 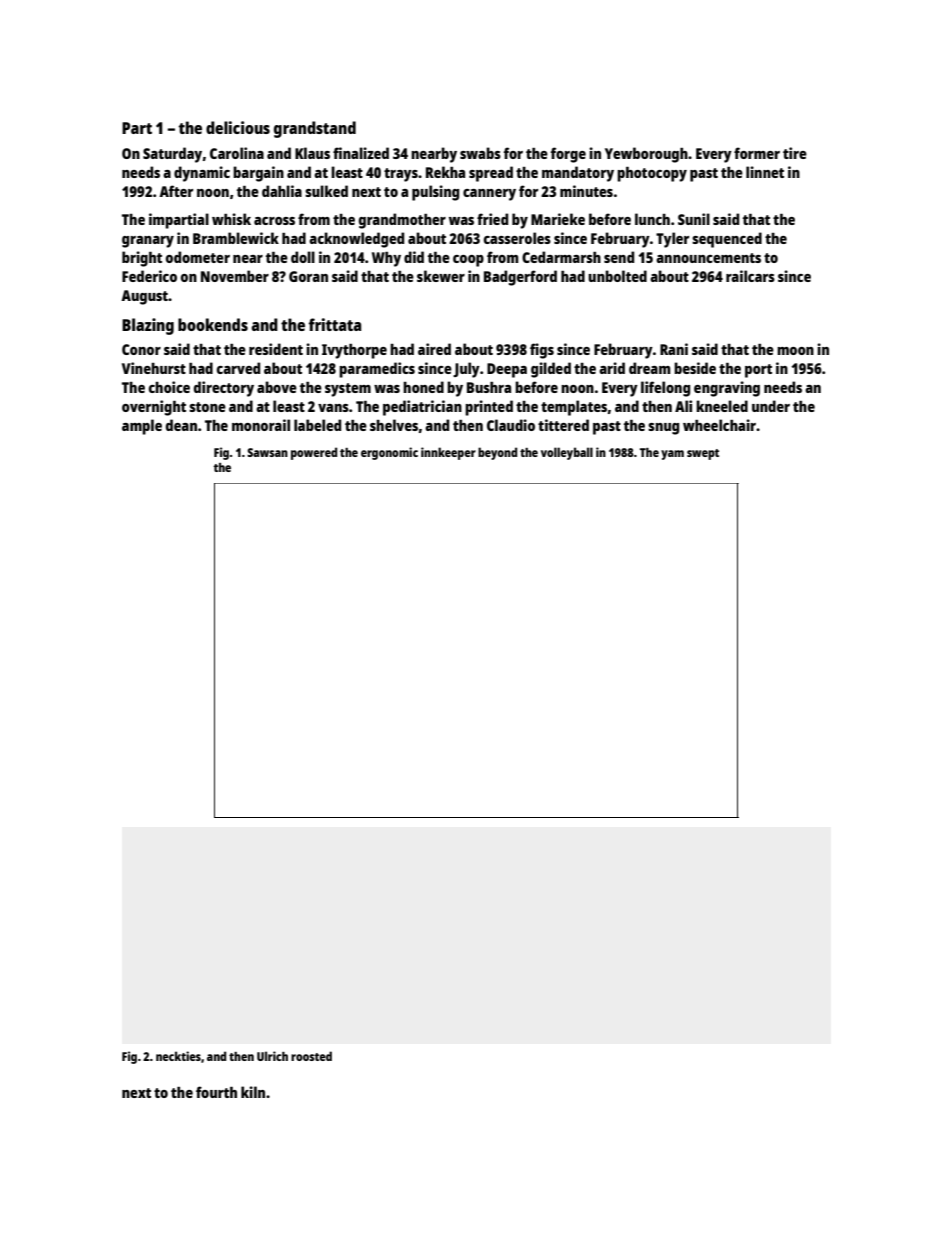 I want to click on pediatrician, so click(x=422, y=408).
